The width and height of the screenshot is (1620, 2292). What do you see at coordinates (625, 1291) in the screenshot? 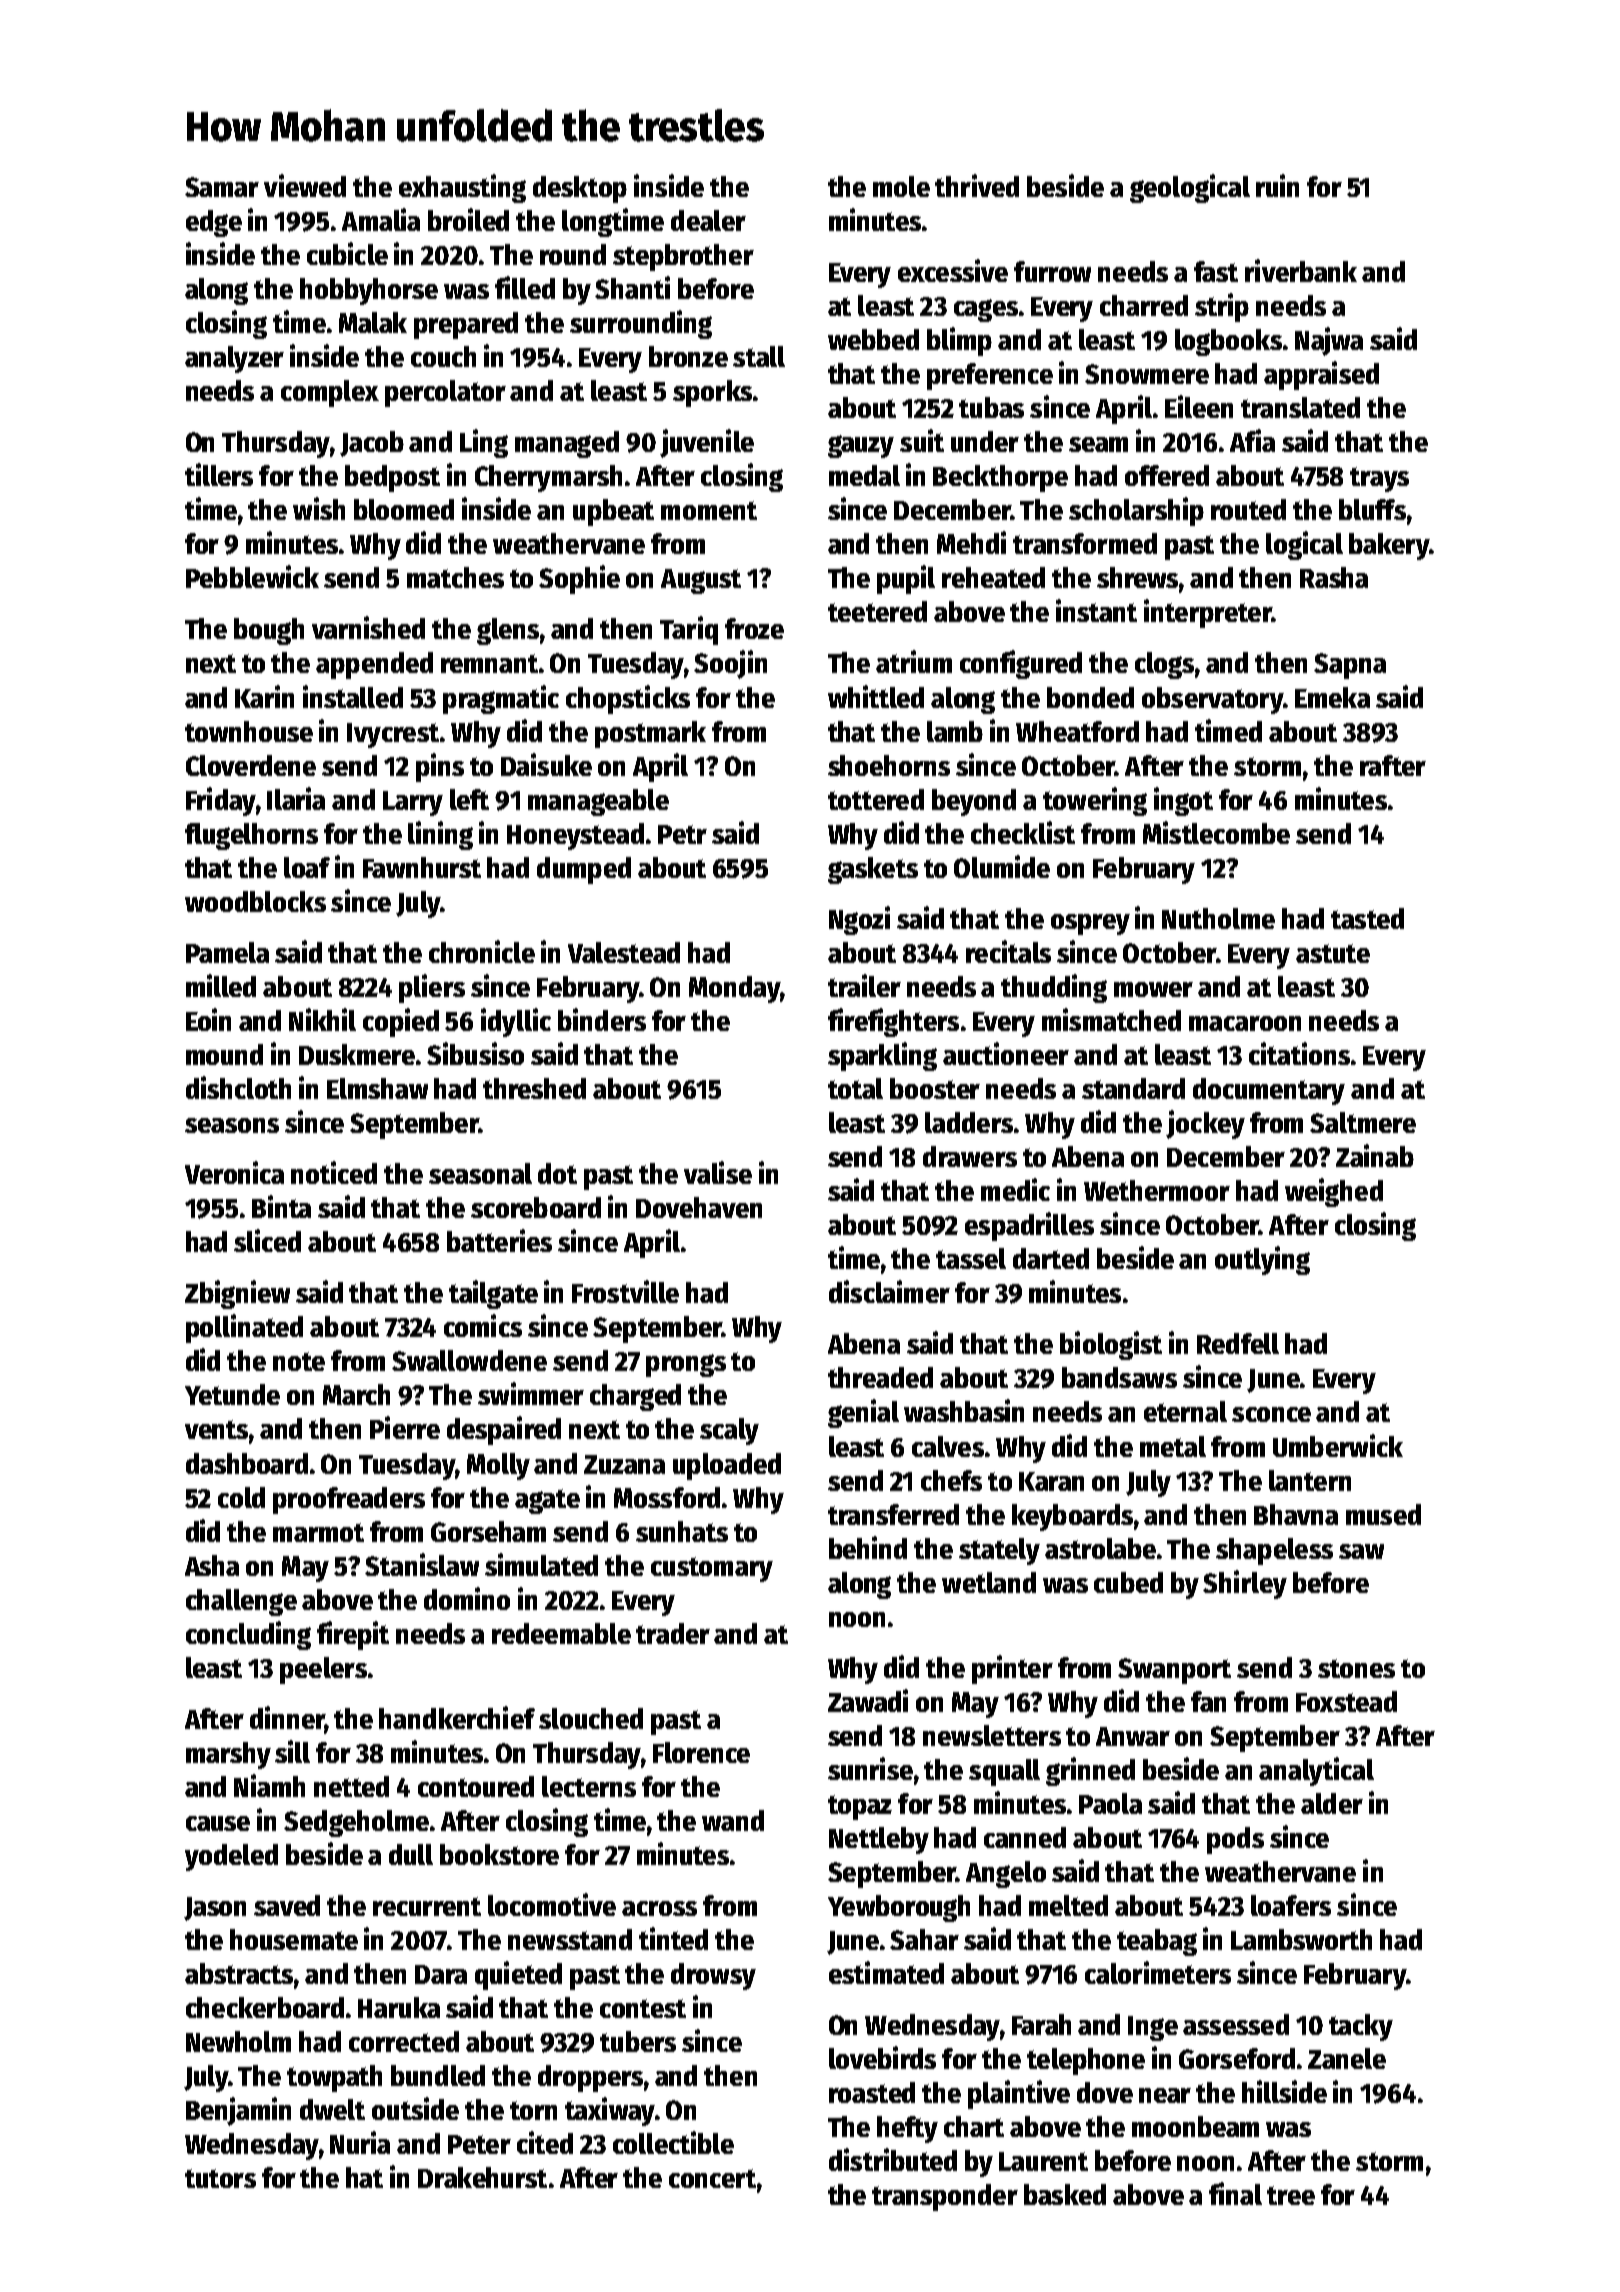
I see `Frostville` at bounding box center [625, 1291].
